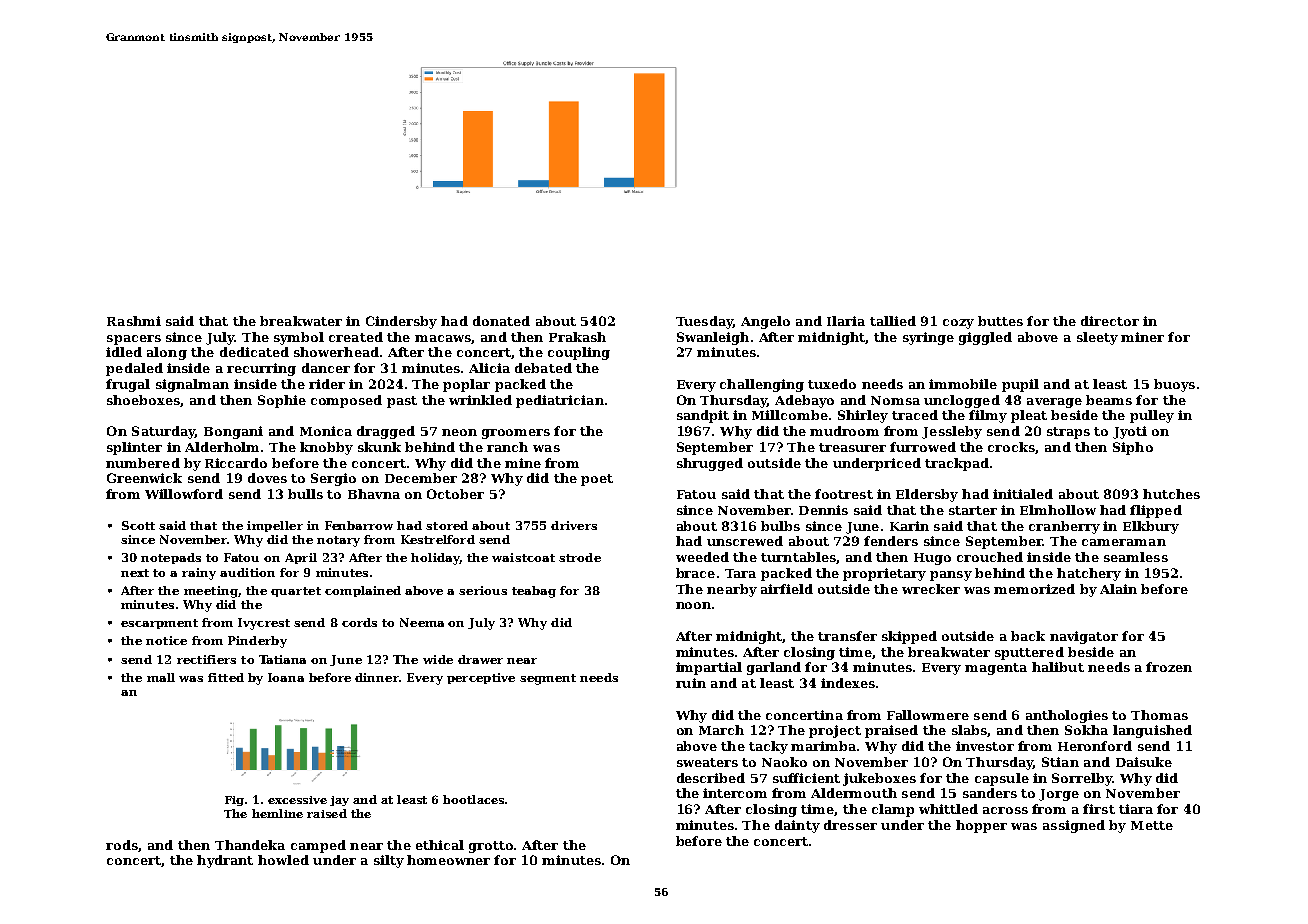 The width and height of the document is (1308, 924). Describe the element at coordinates (787, 589) in the document. I see `airfield` at that location.
